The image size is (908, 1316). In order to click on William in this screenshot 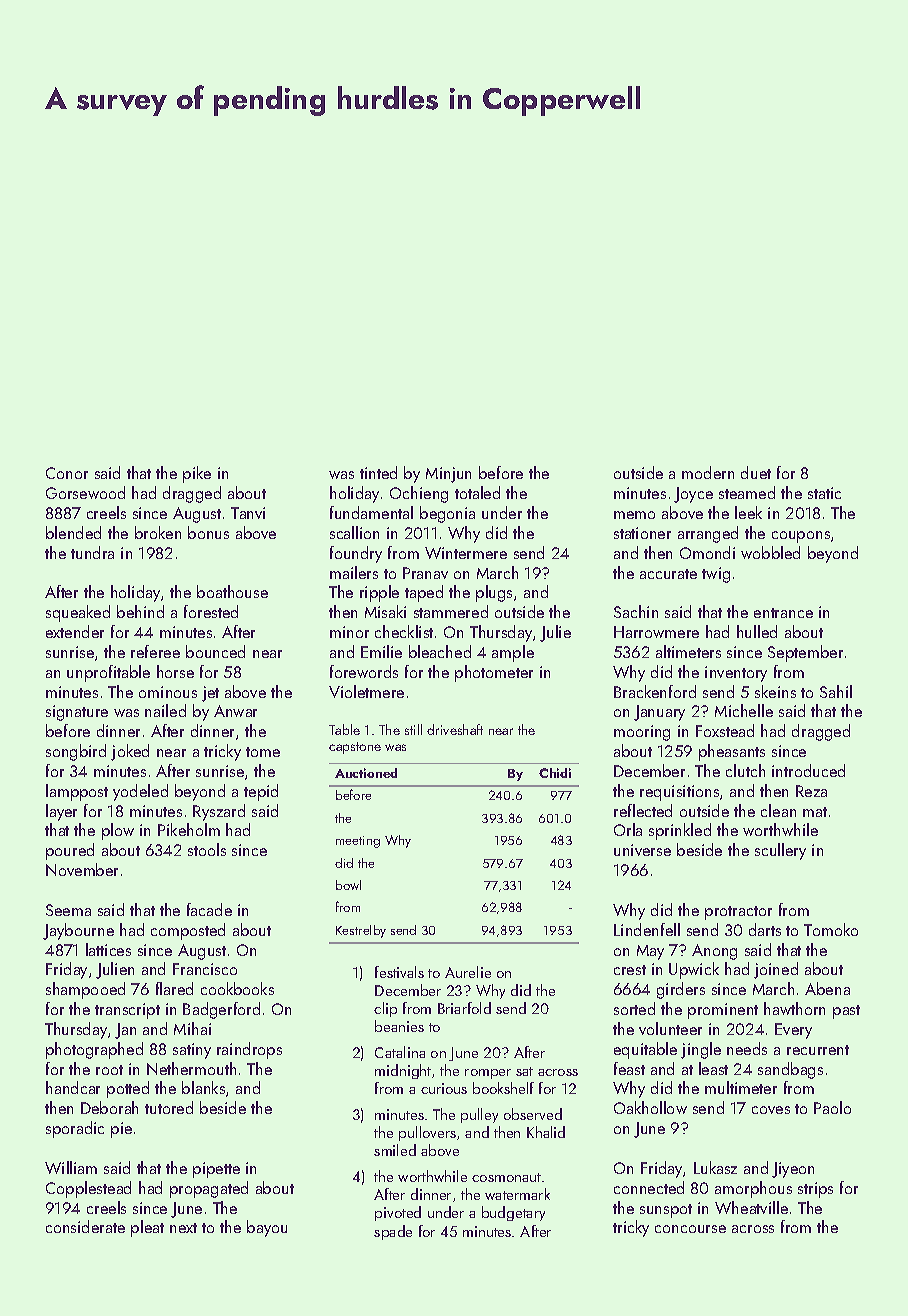, I will do `click(71, 1167)`.
